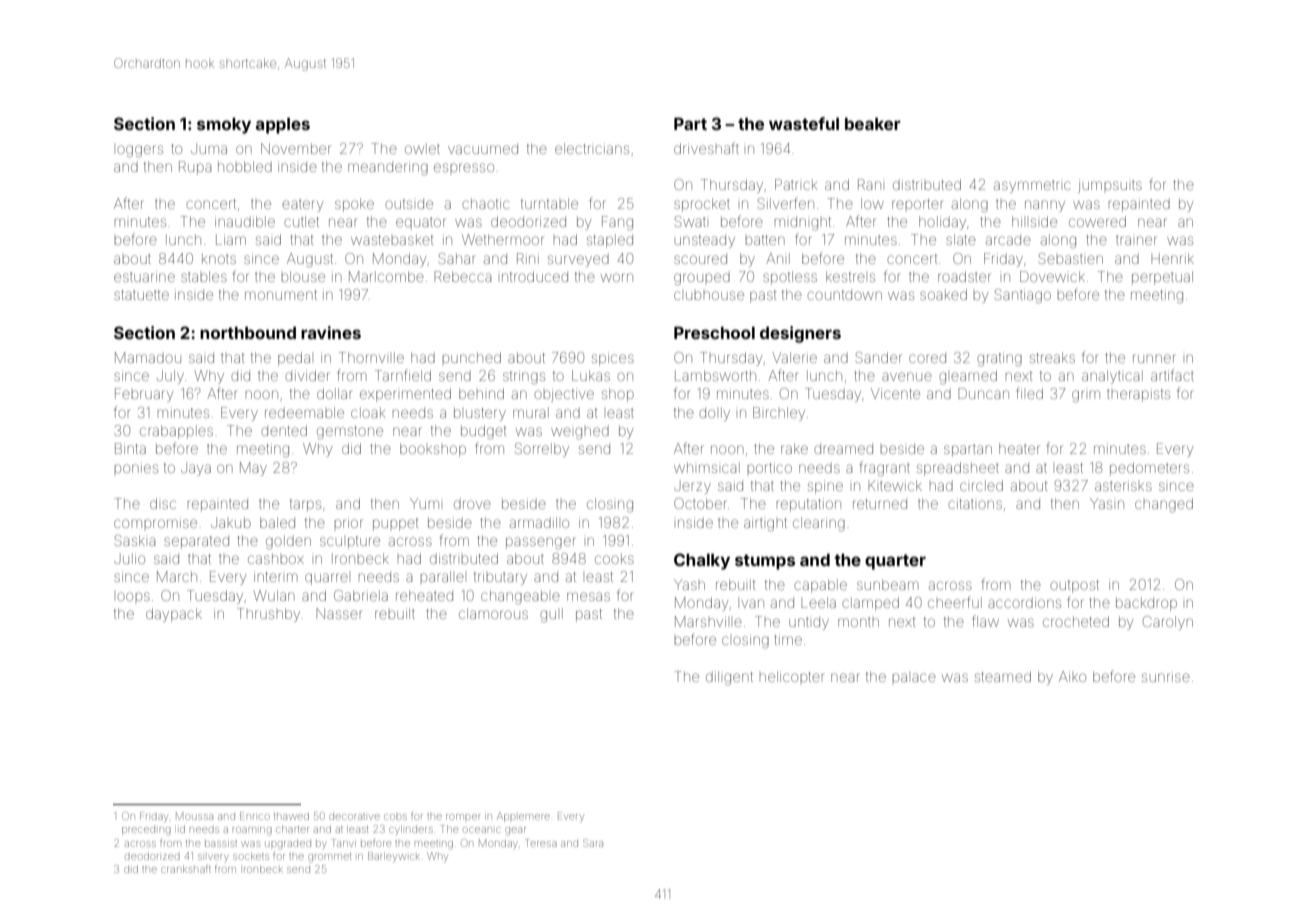 The image size is (1308, 924). Describe the element at coordinates (888, 584) in the screenshot. I see `sunbeam` at that location.
